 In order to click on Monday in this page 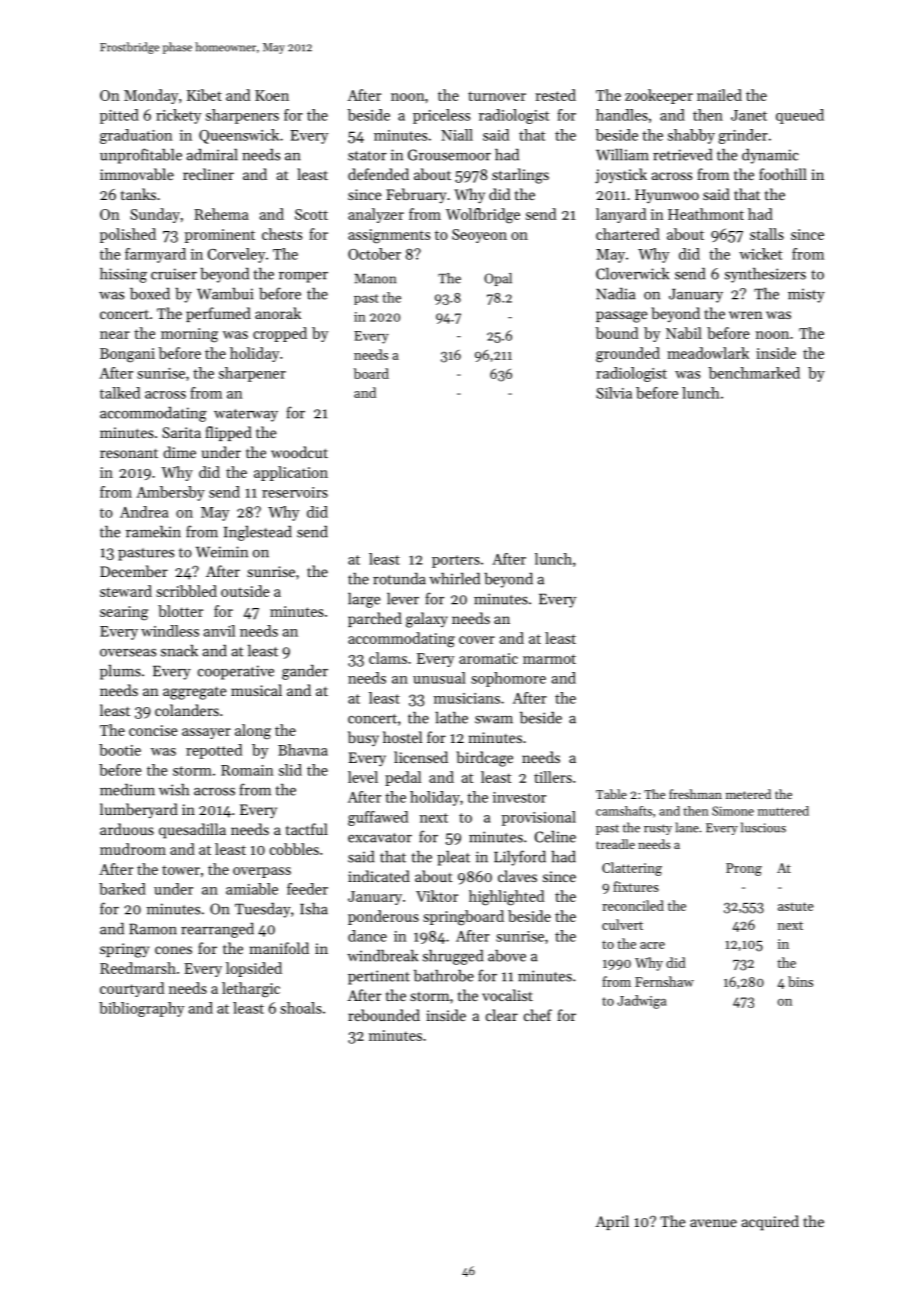, I will do `click(151, 96)`.
